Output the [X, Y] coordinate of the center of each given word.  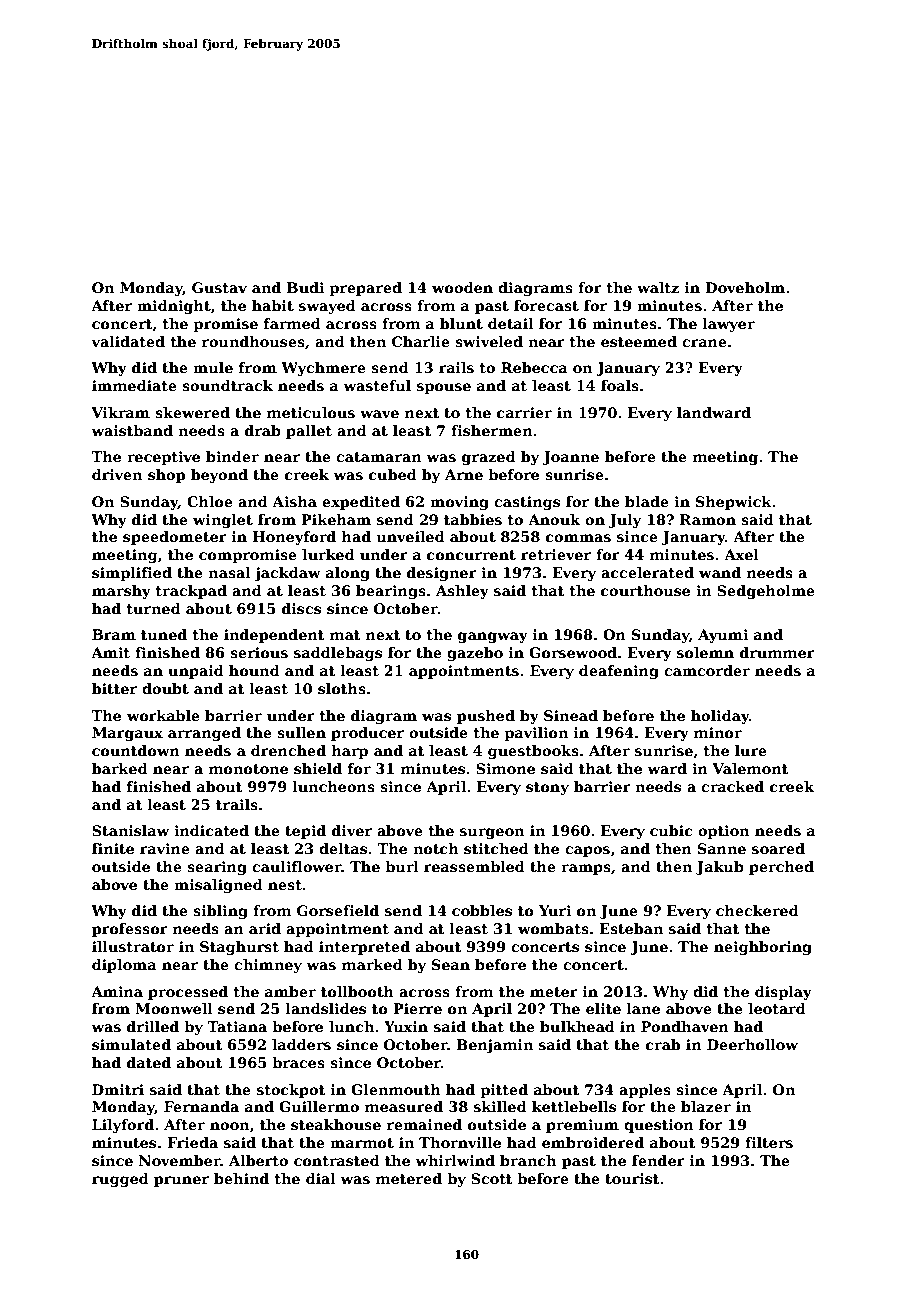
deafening [619, 672]
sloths [342, 688]
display [783, 993]
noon [229, 1126]
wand [720, 572]
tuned [164, 634]
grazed [489, 458]
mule [213, 367]
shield [318, 768]
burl [402, 866]
